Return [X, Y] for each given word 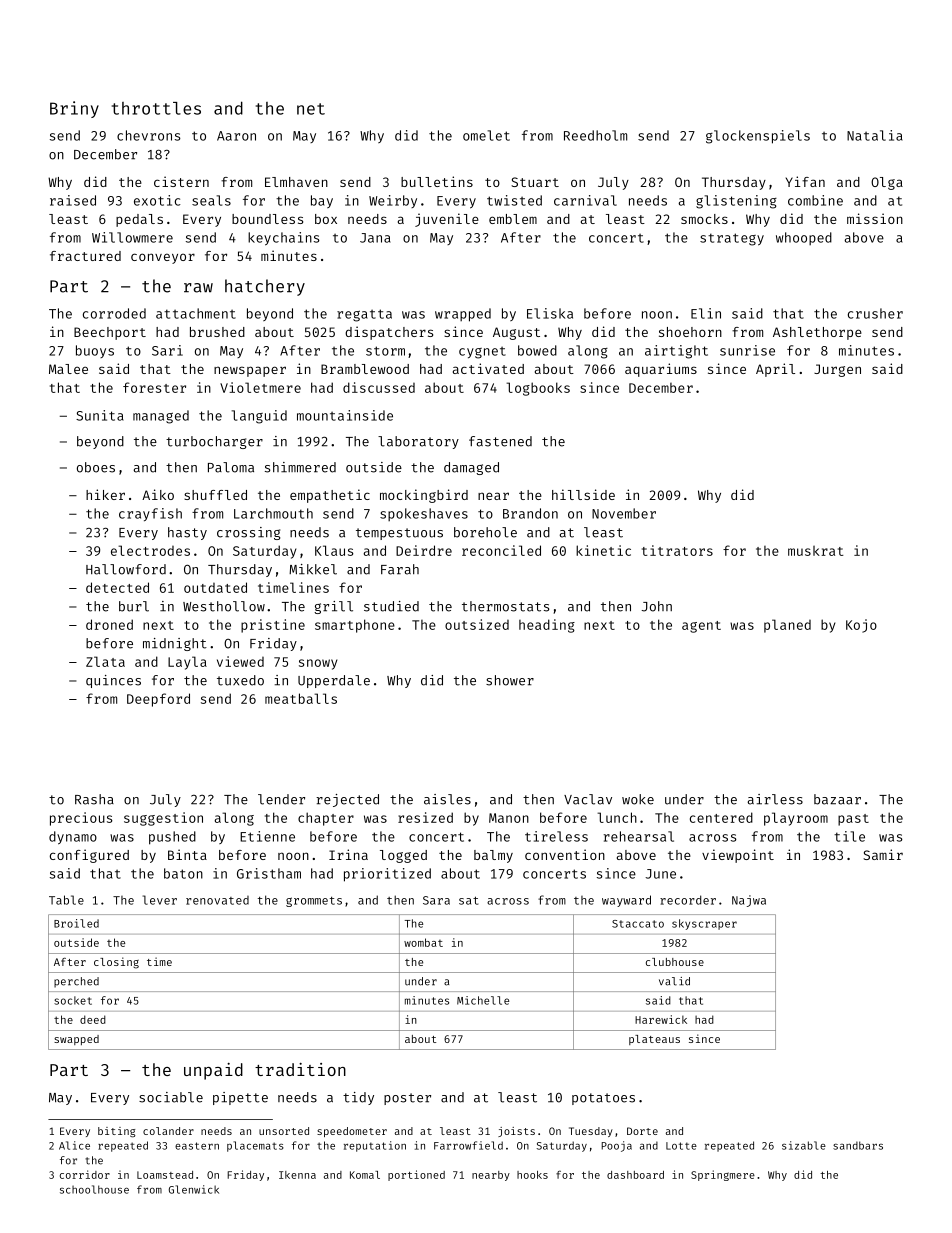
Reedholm [595, 135]
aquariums [661, 370]
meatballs [301, 698]
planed [787, 626]
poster [407, 1099]
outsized [477, 624]
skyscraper [704, 924]
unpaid [213, 1071]
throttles [156, 108]
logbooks [538, 389]
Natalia [875, 135]
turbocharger [214, 442]
